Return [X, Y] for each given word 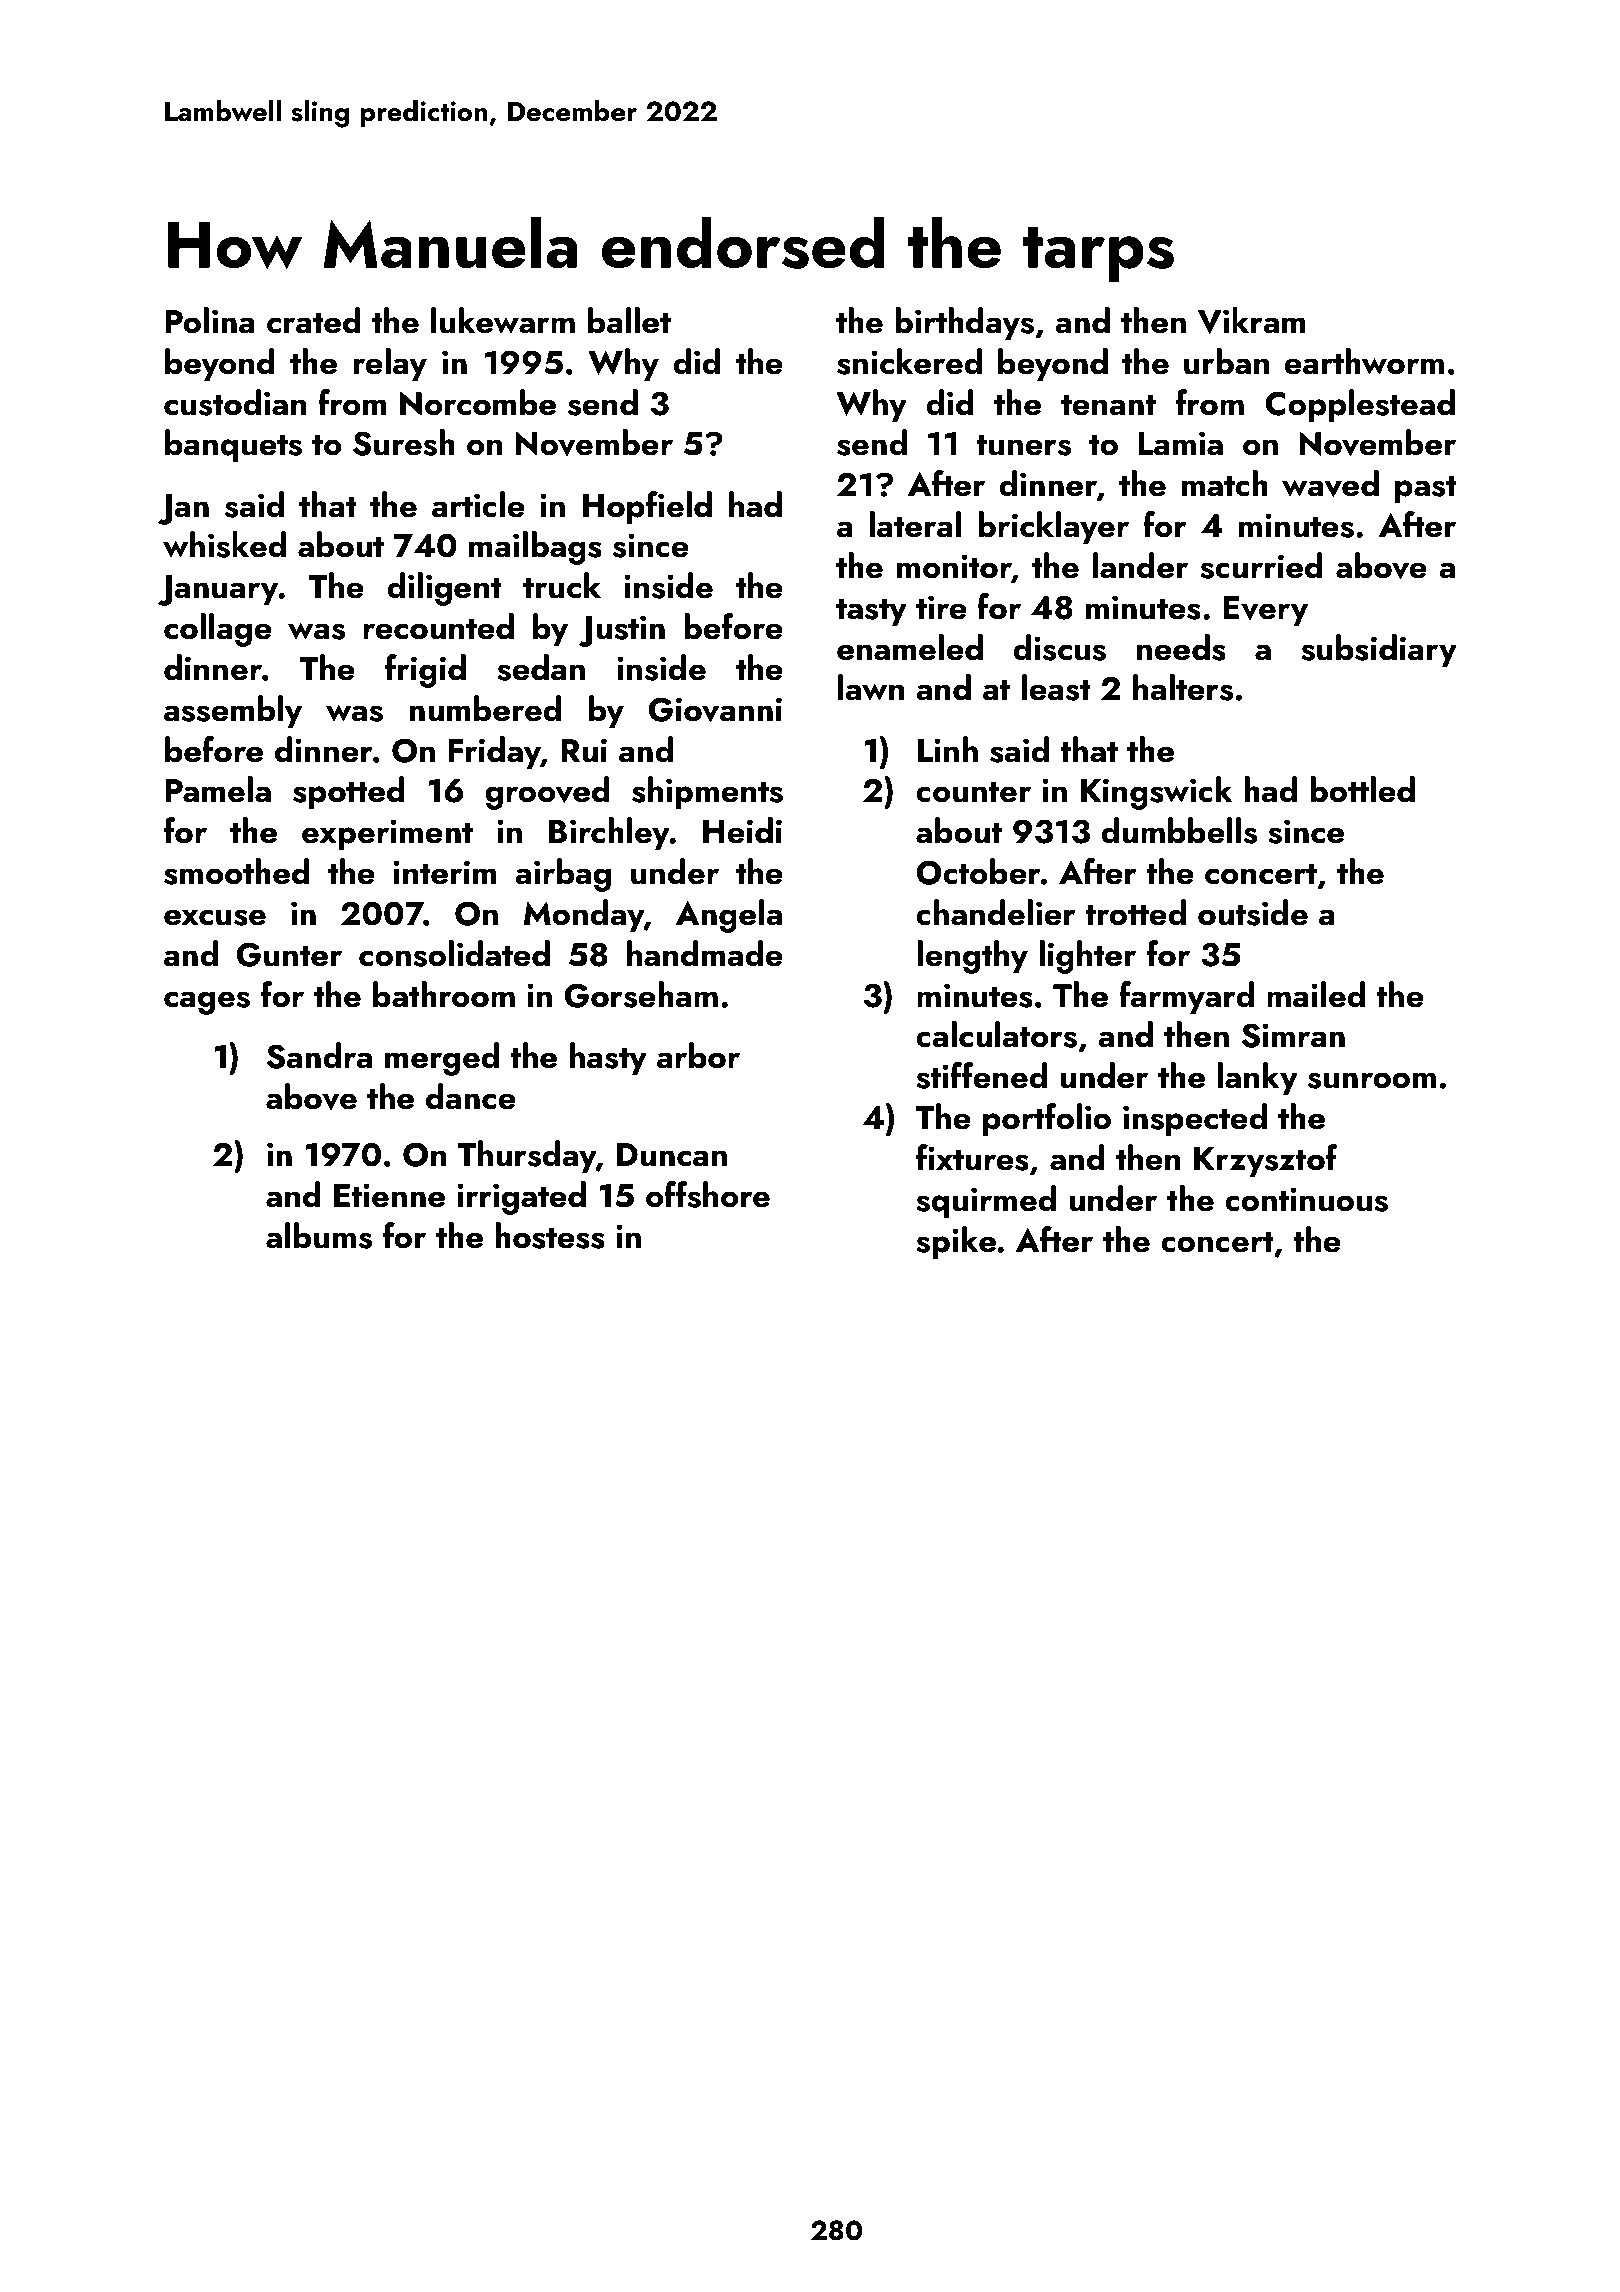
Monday [584, 915]
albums [319, 1235]
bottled [1362, 789]
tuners [1023, 445]
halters [1183, 687]
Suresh [404, 442]
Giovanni [715, 710]
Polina [210, 320]
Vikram [1252, 320]
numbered [485, 708]
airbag [563, 875]
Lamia [1180, 443]
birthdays [964, 323]
